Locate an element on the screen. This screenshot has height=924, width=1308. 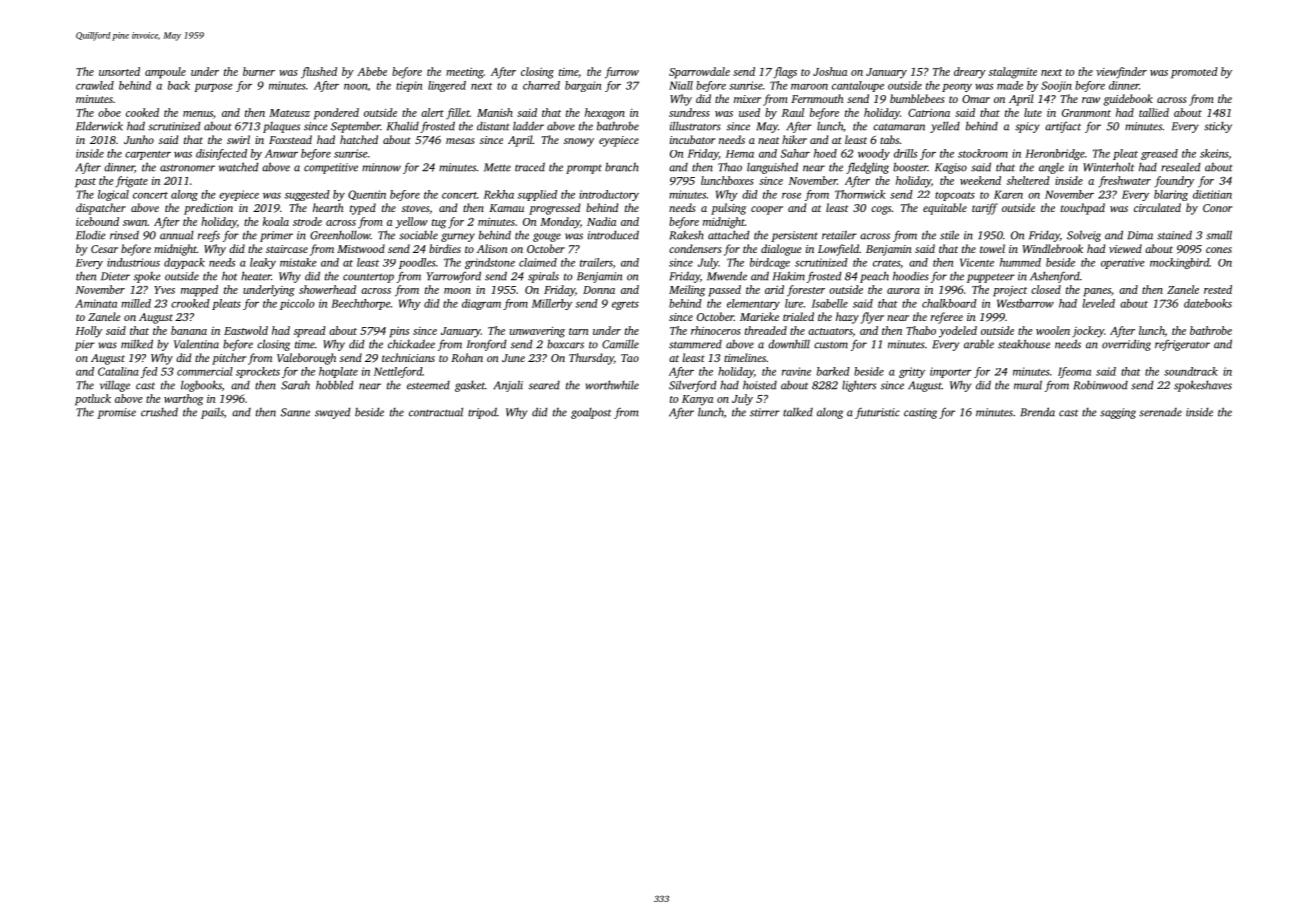
hotplate is located at coordinates (338, 372).
